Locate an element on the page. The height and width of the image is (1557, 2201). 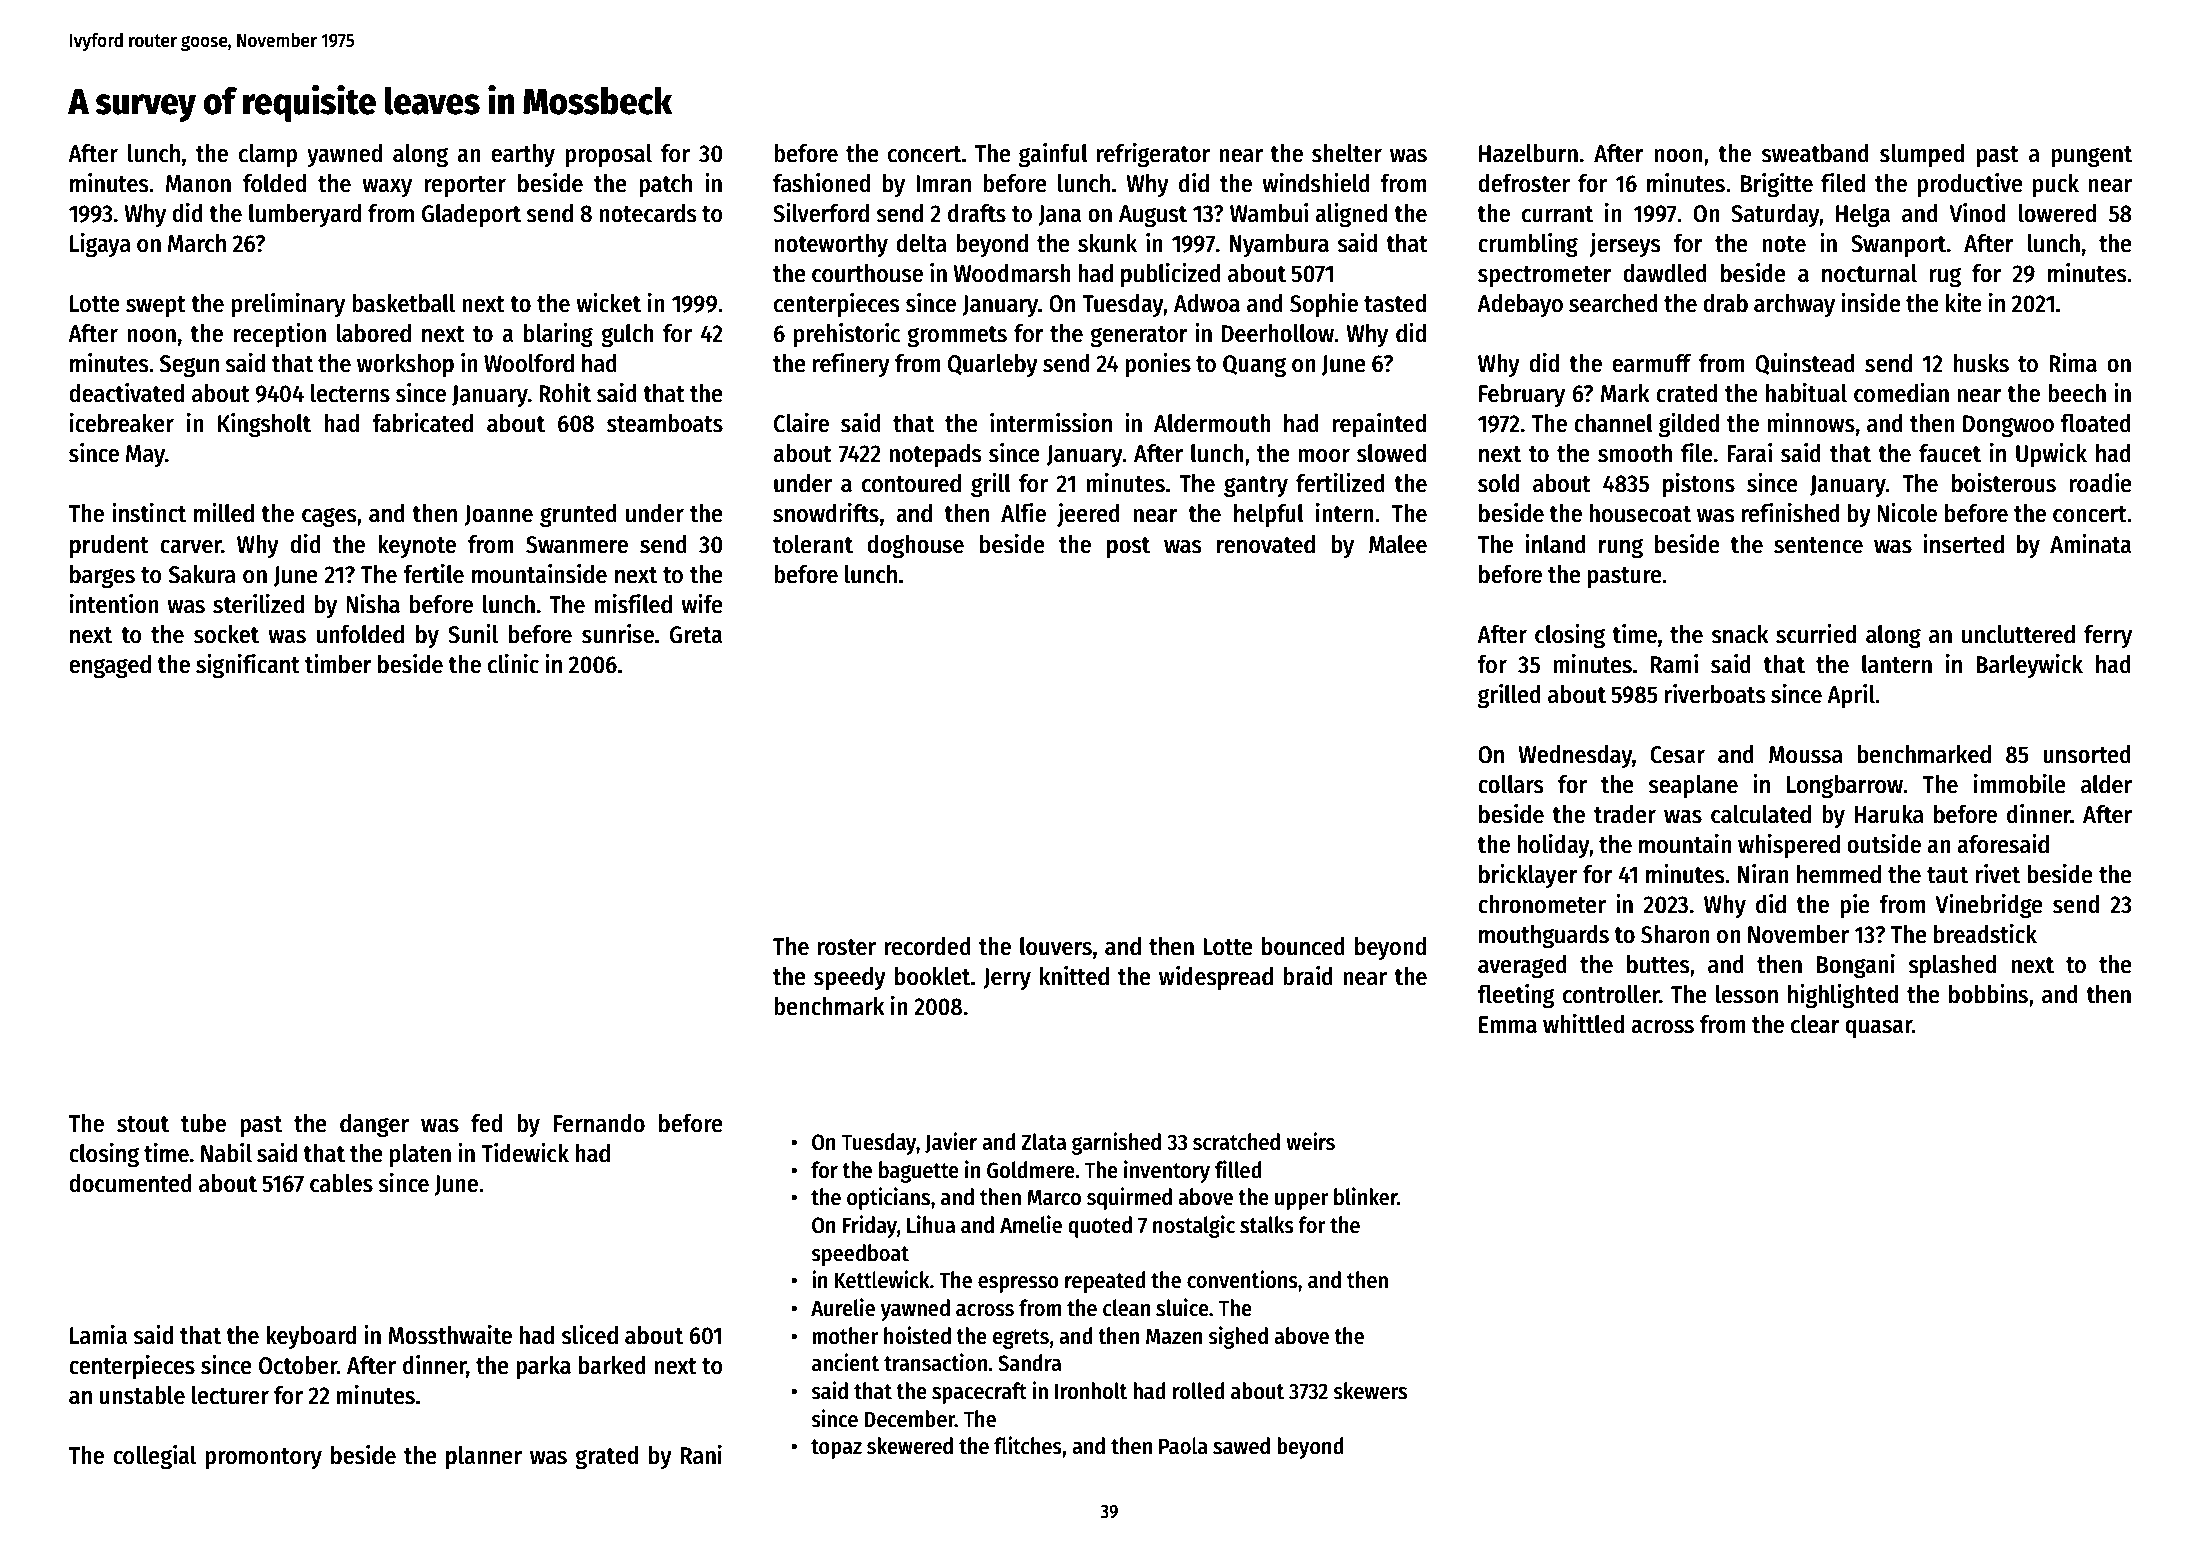
Tidewick is located at coordinates (525, 1153).
